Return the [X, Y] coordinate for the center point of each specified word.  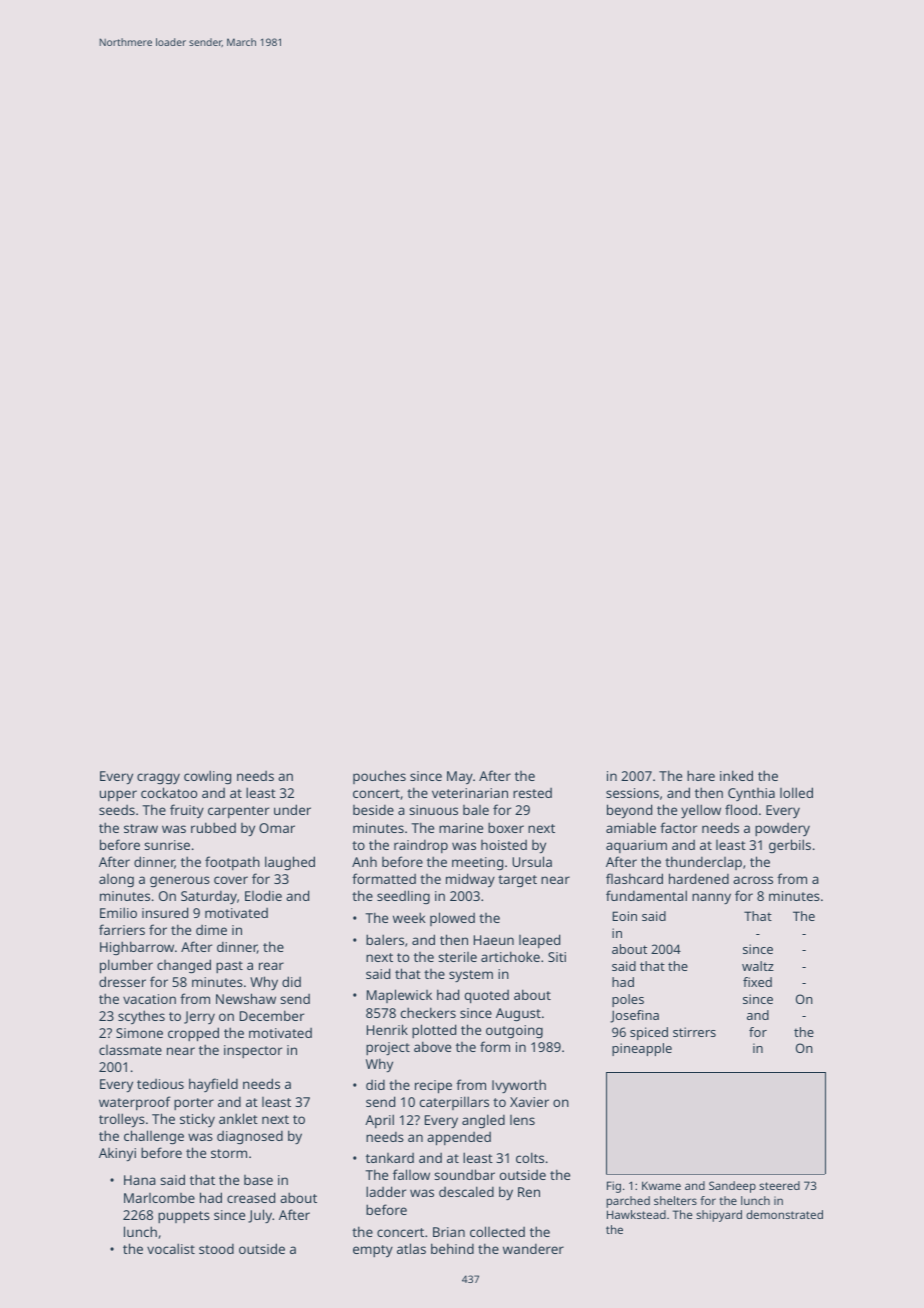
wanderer [533, 1248]
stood [216, 1248]
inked [736, 775]
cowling [207, 777]
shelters [675, 1200]
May [460, 777]
